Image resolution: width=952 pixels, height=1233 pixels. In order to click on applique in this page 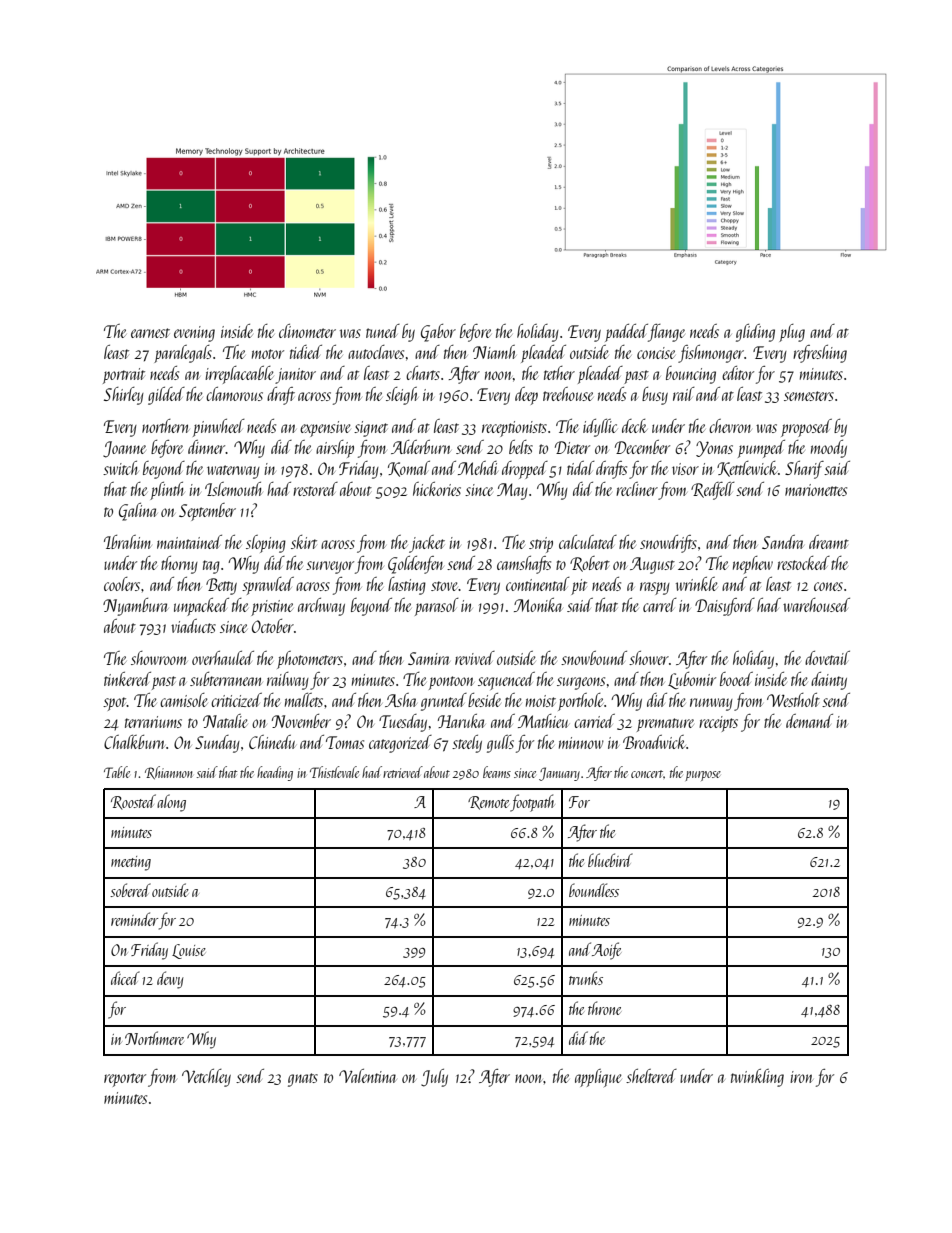, I will do `click(598, 1078)`.
